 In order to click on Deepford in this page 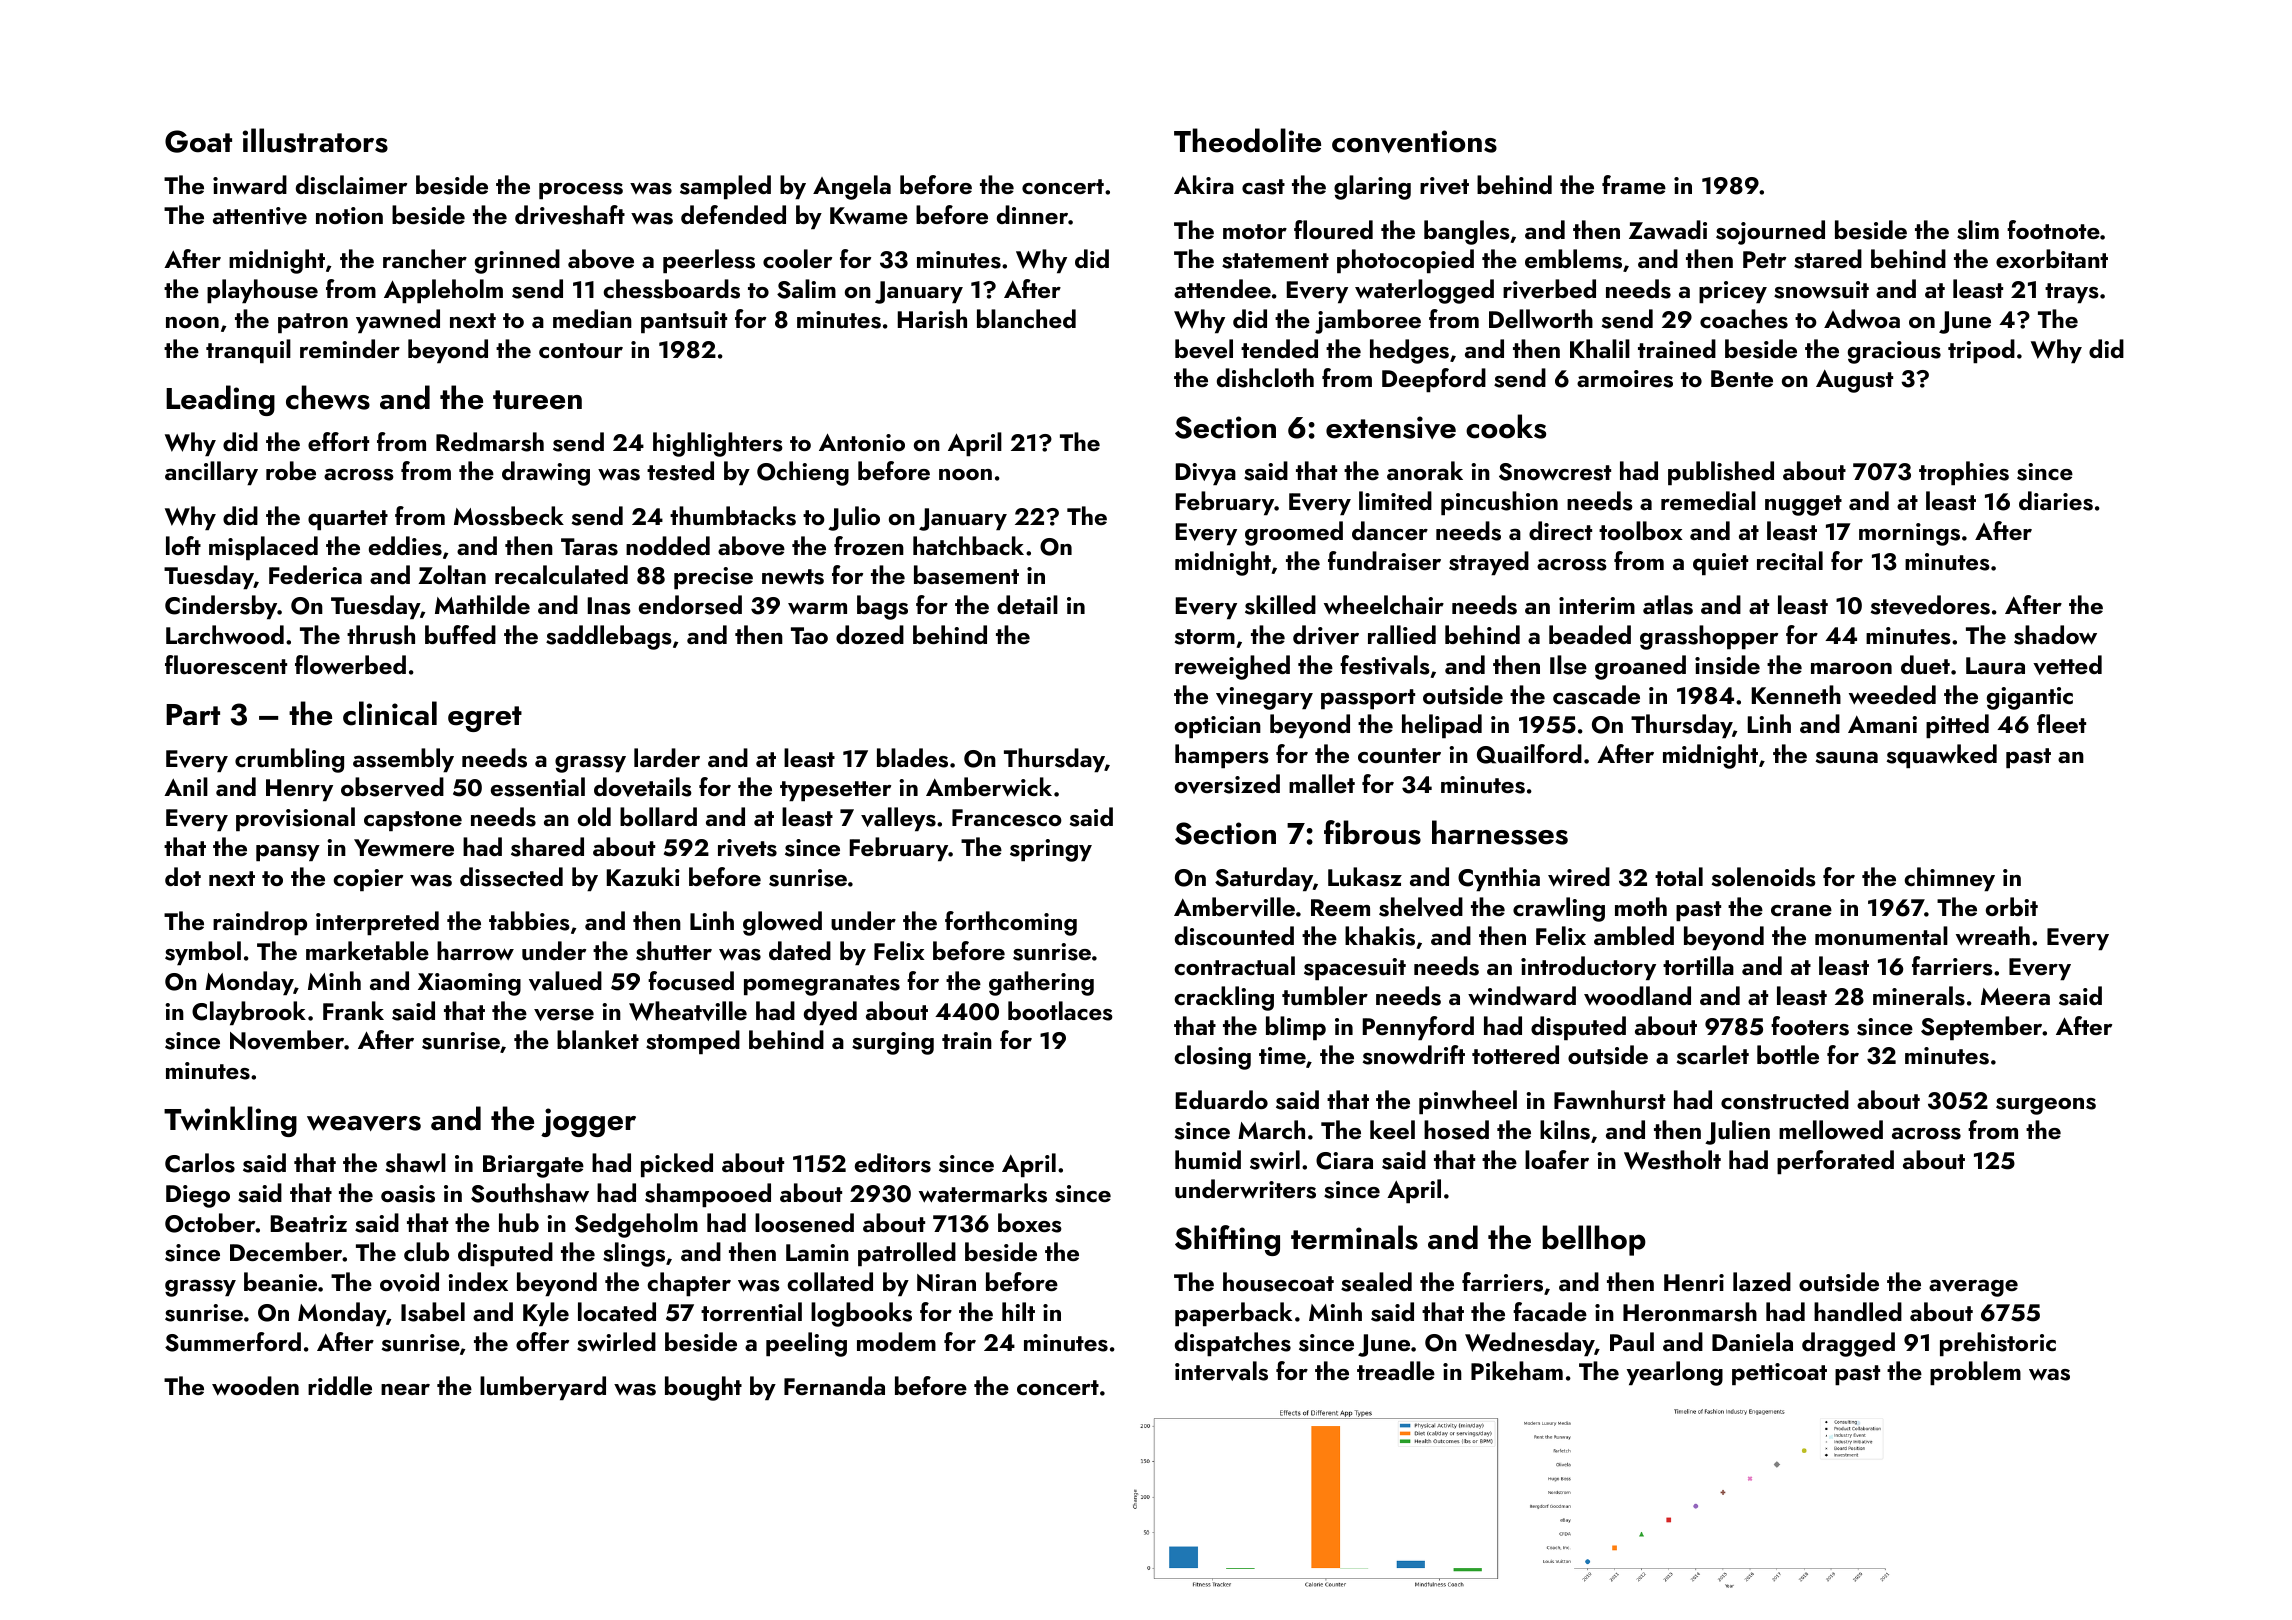, I will do `click(1434, 380)`.
